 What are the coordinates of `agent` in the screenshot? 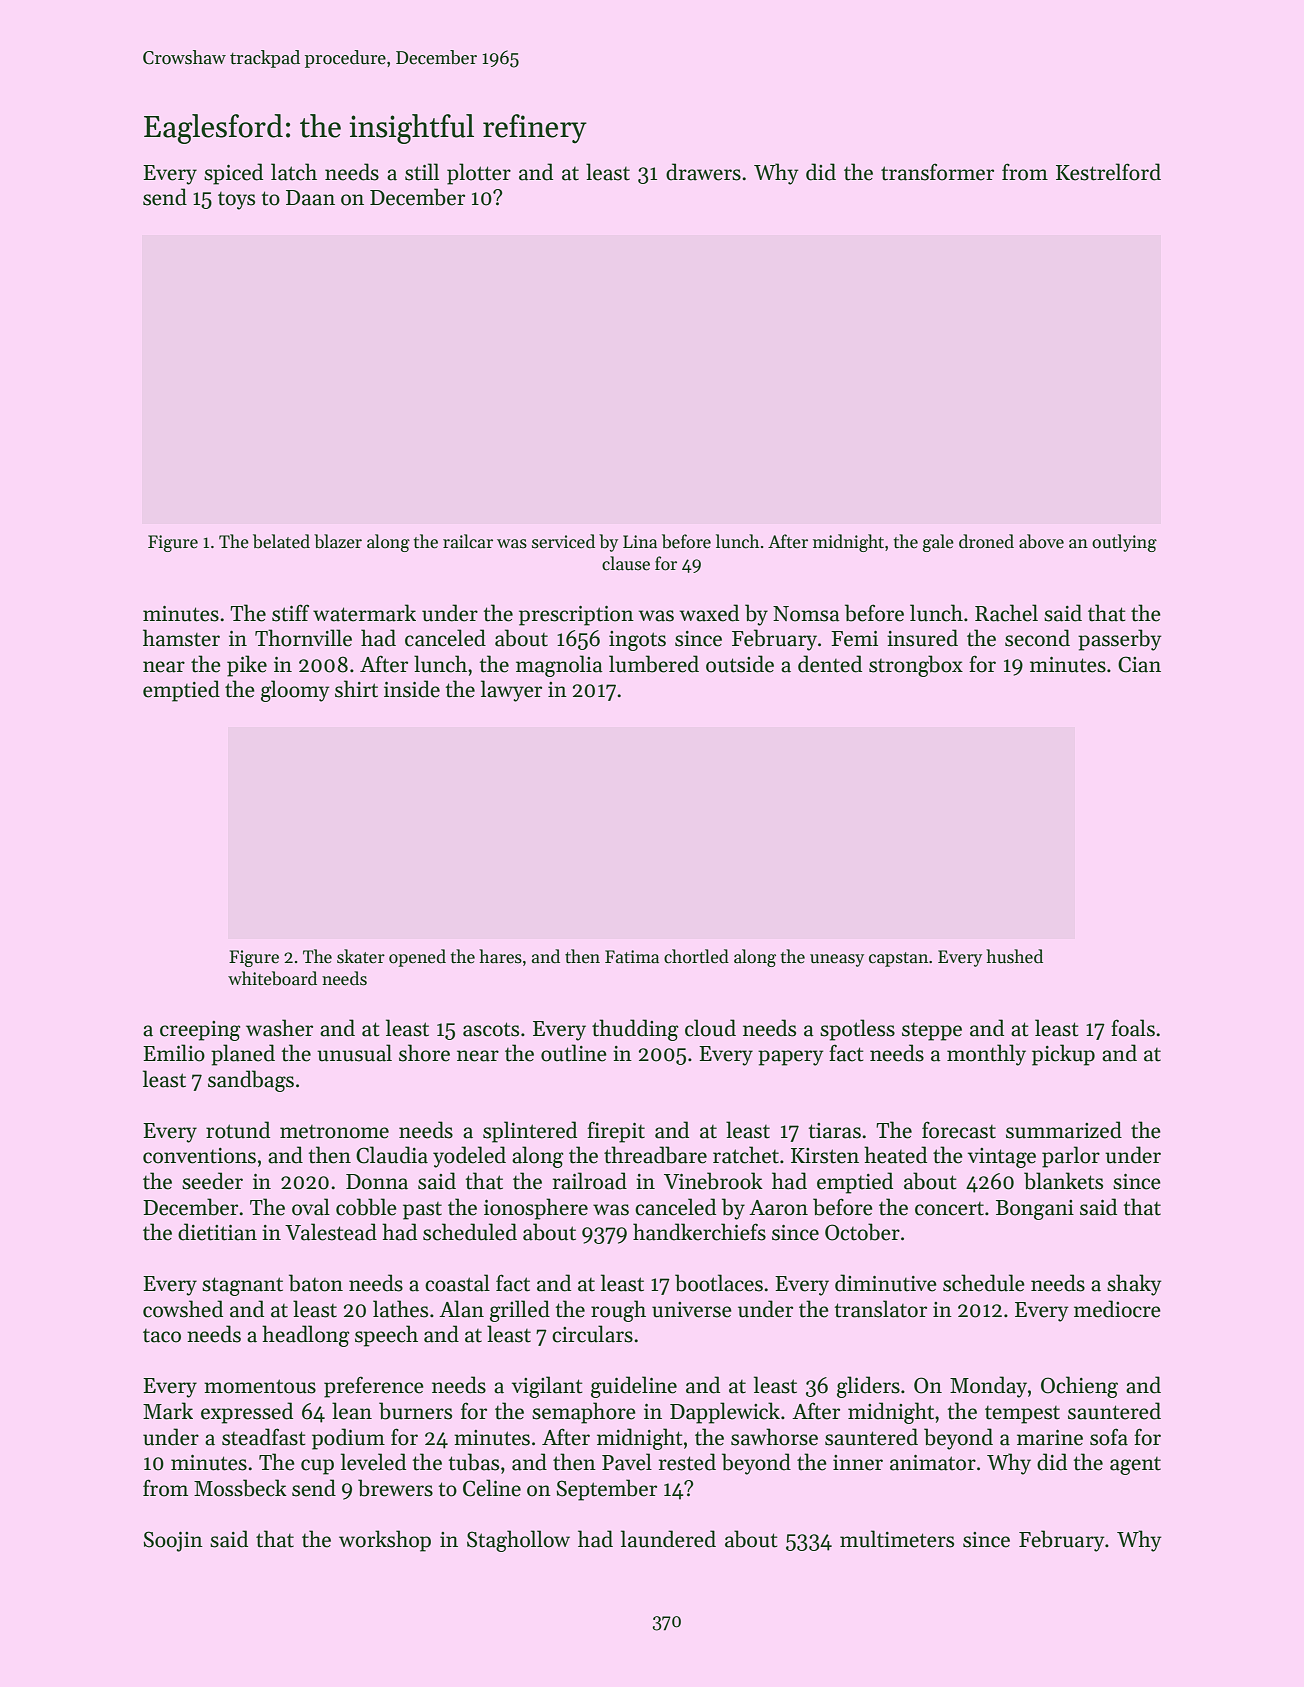 It's located at (1135, 1466).
